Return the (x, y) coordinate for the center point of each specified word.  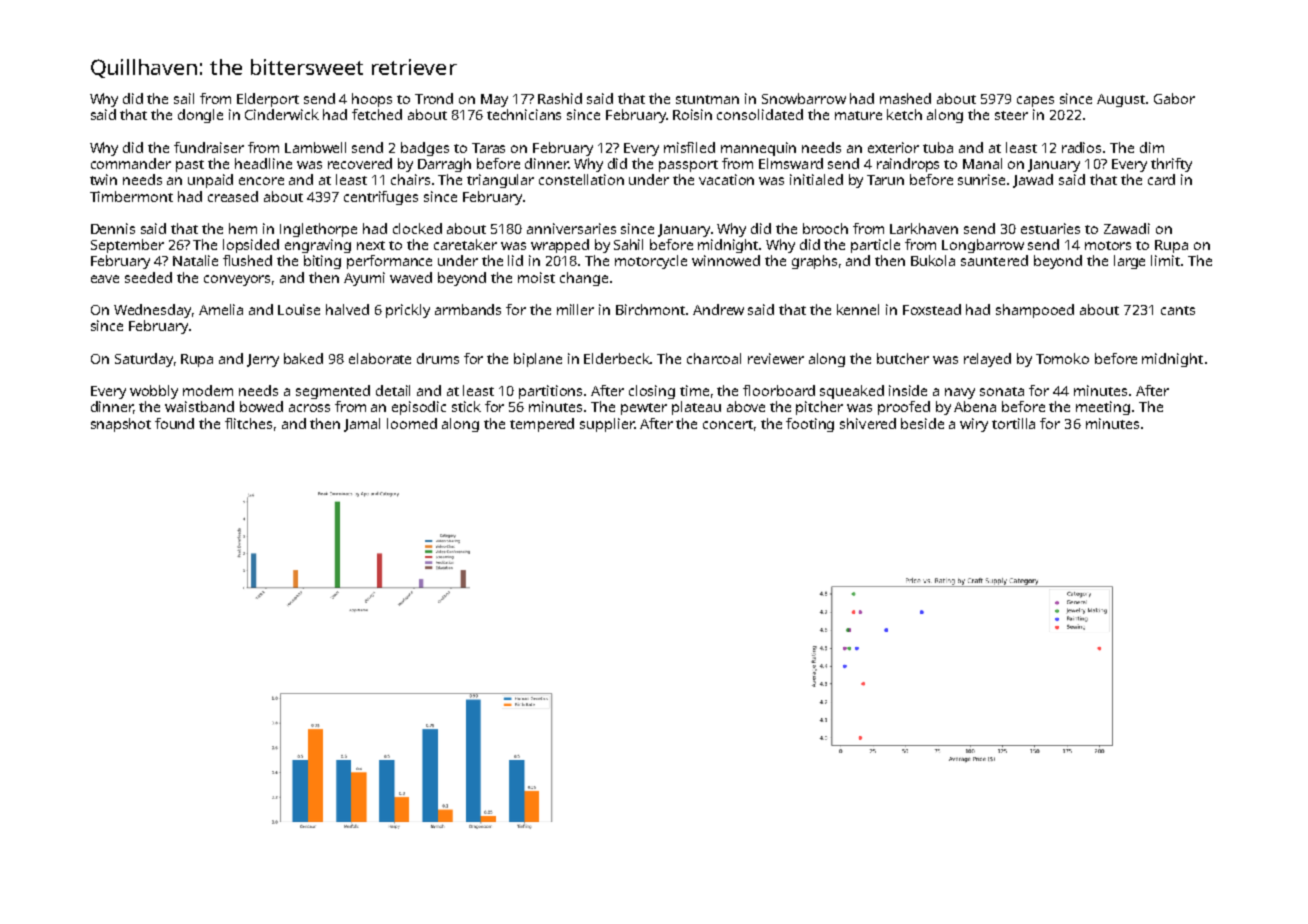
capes (1035, 101)
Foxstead (932, 309)
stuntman (707, 99)
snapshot (121, 425)
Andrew (718, 309)
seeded (148, 277)
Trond (434, 98)
